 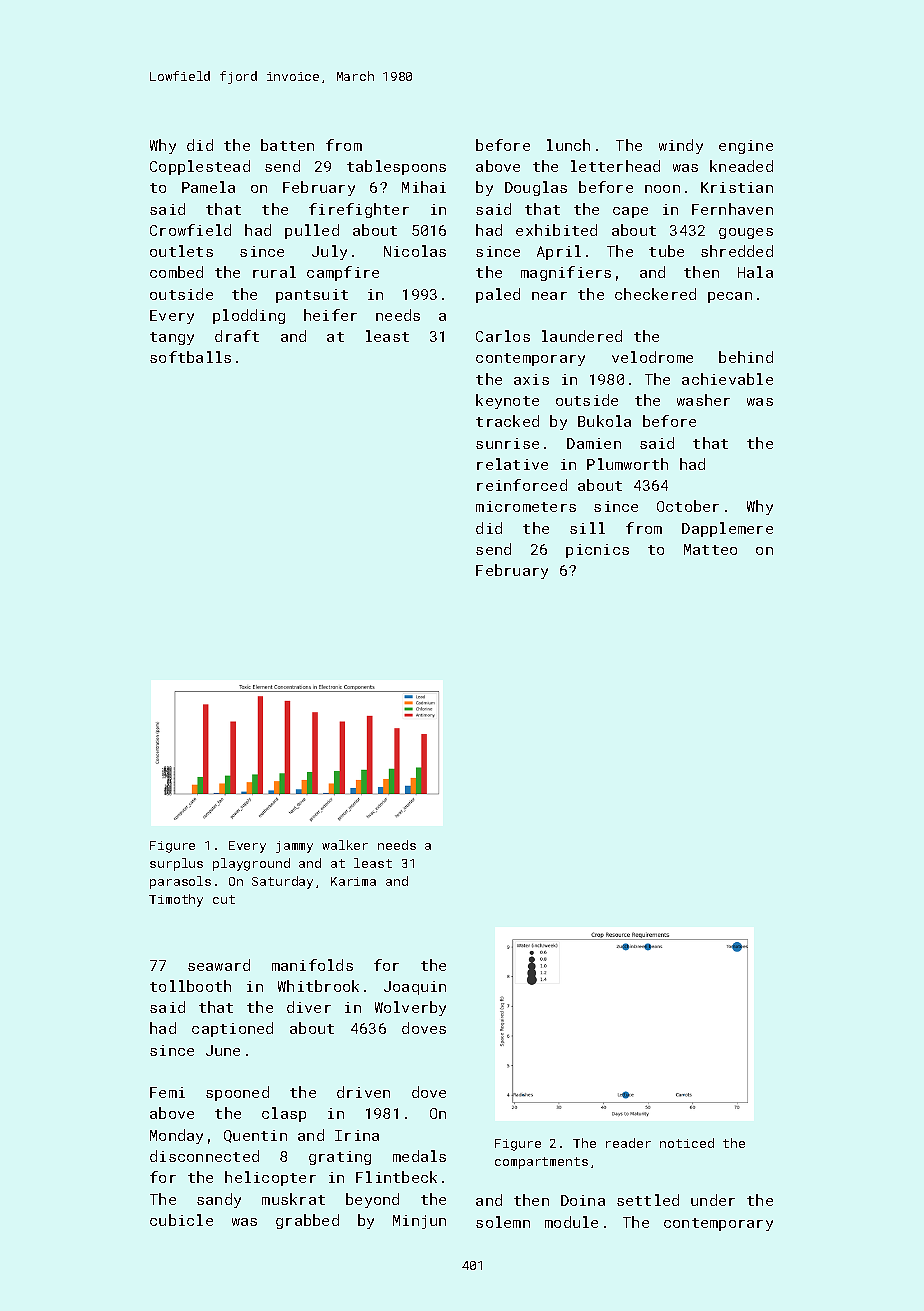 What do you see at coordinates (526, 506) in the screenshot?
I see `micrometers` at bounding box center [526, 506].
